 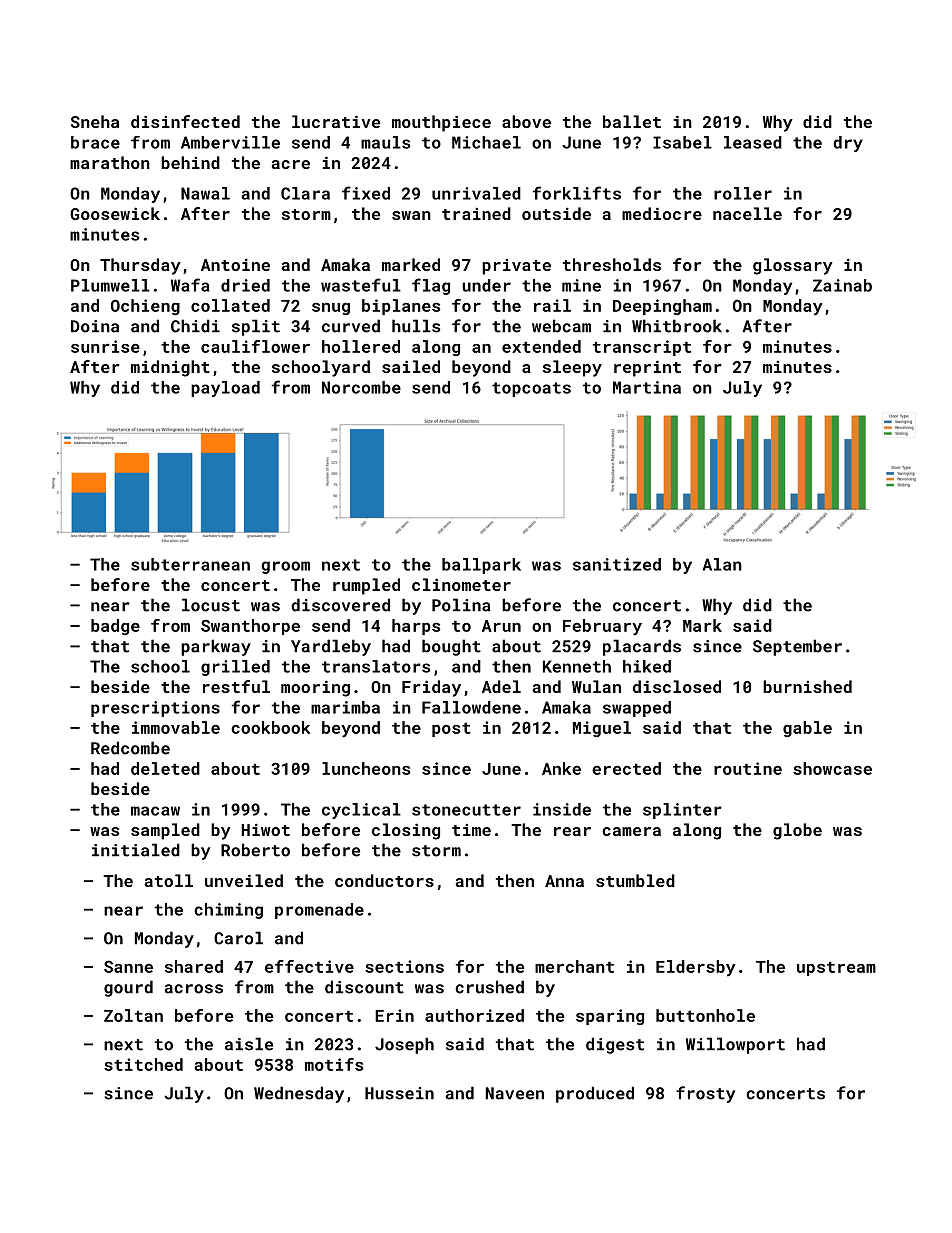 What do you see at coordinates (705, 1094) in the screenshot?
I see `frosty` at bounding box center [705, 1094].
